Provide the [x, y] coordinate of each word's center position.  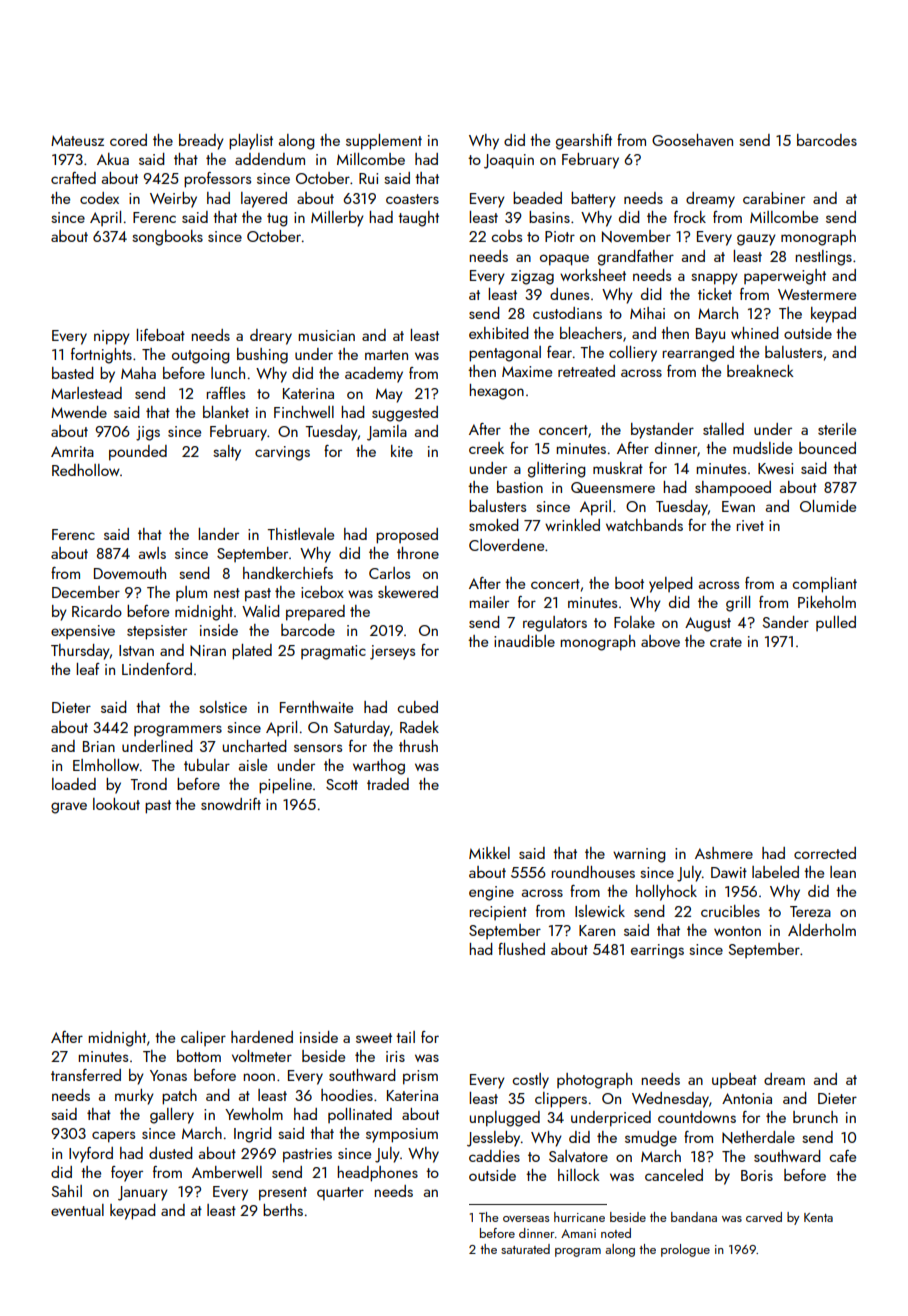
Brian [99, 746]
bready [201, 142]
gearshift [584, 142]
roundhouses [593, 872]
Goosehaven [692, 140]
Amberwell [227, 1172]
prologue [685, 1250]
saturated [525, 1249]
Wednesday [670, 1100]
